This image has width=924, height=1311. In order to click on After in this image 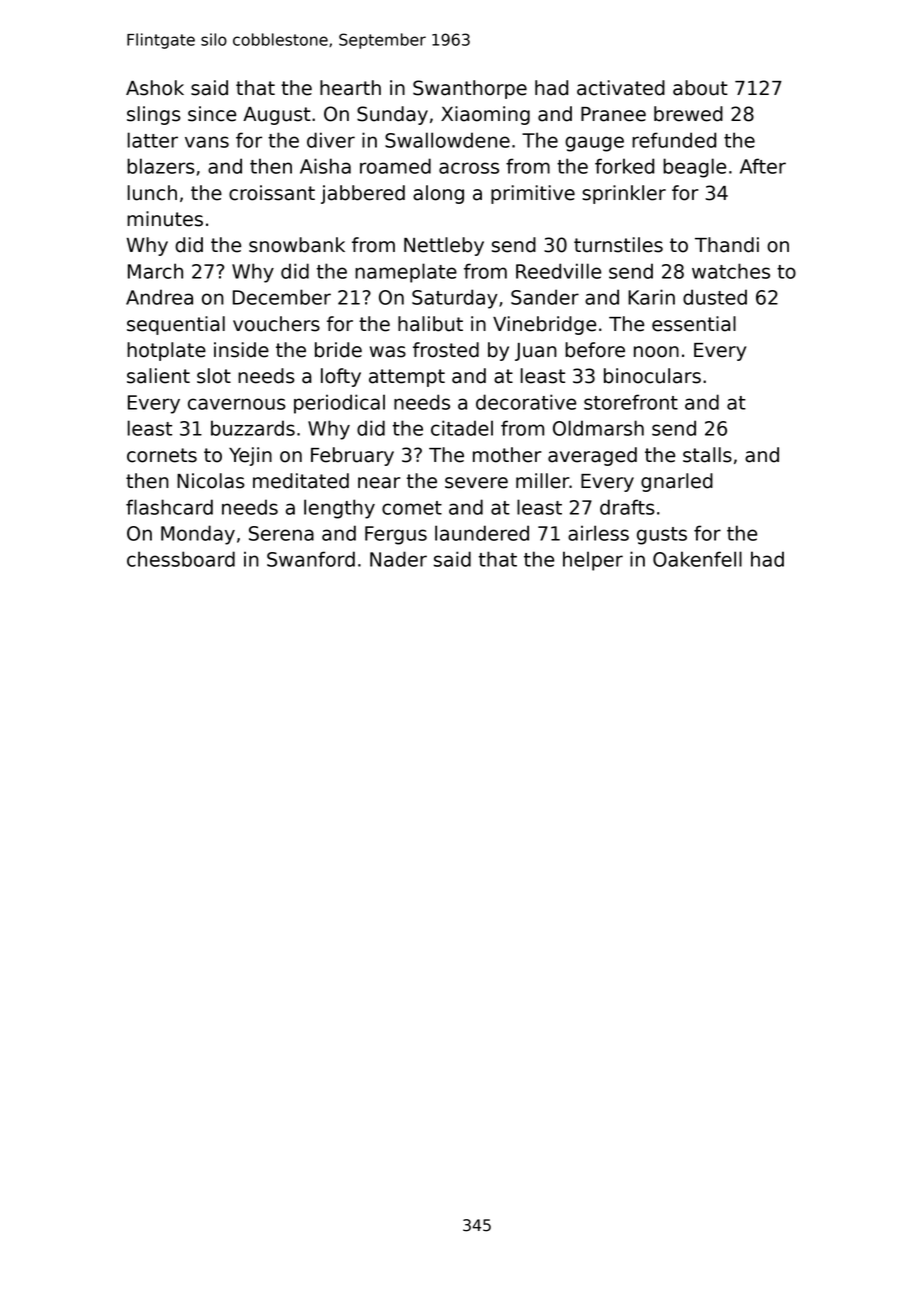, I will do `click(763, 166)`.
